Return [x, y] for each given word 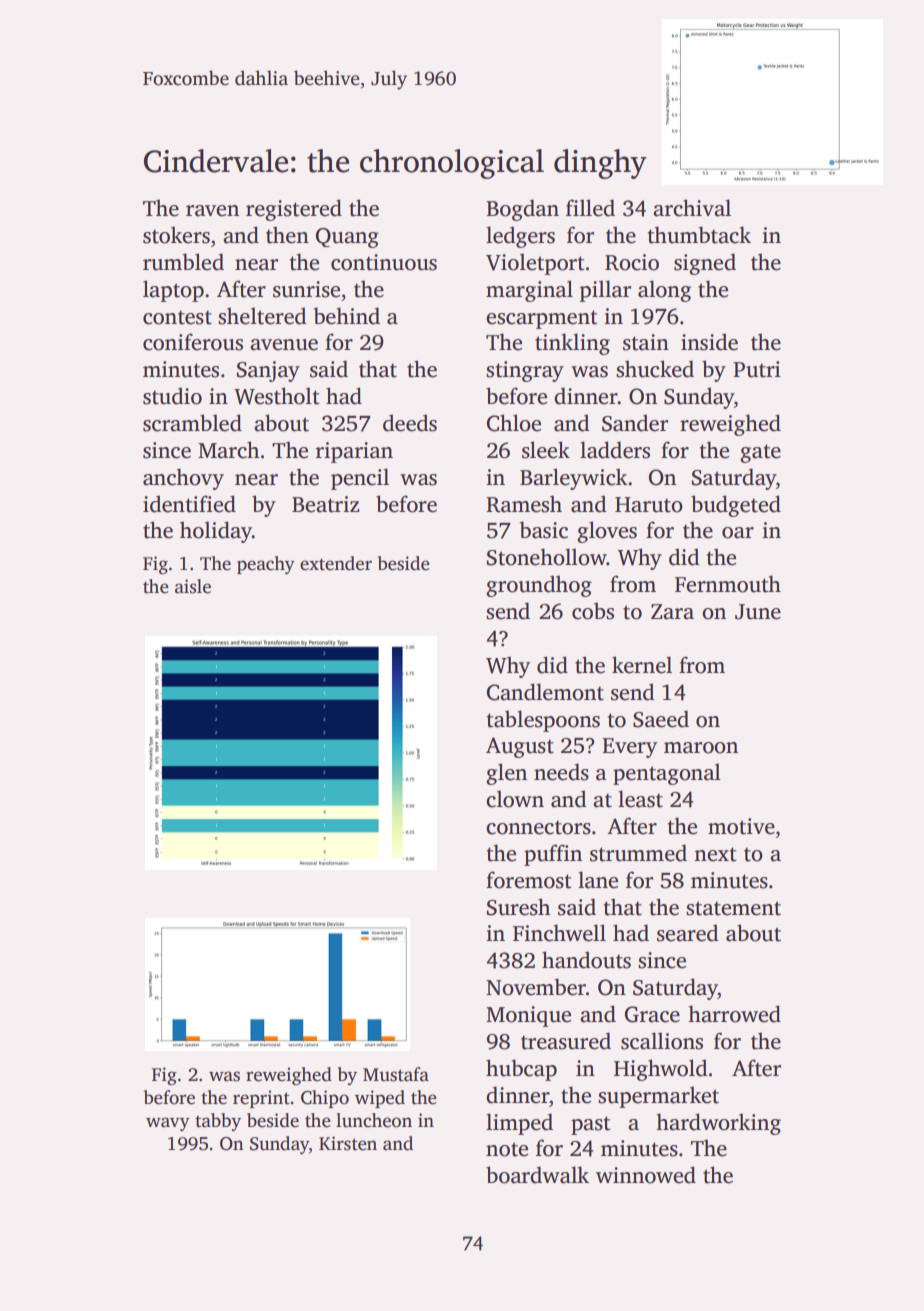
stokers [176, 235]
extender [336, 563]
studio [172, 396]
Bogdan [522, 210]
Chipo [325, 1099]
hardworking [718, 1124]
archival [692, 208]
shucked [655, 369]
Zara [672, 612]
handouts [586, 960]
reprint [261, 1099]
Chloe [514, 423]
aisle [193, 586]
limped [519, 1124]
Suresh [518, 907]
